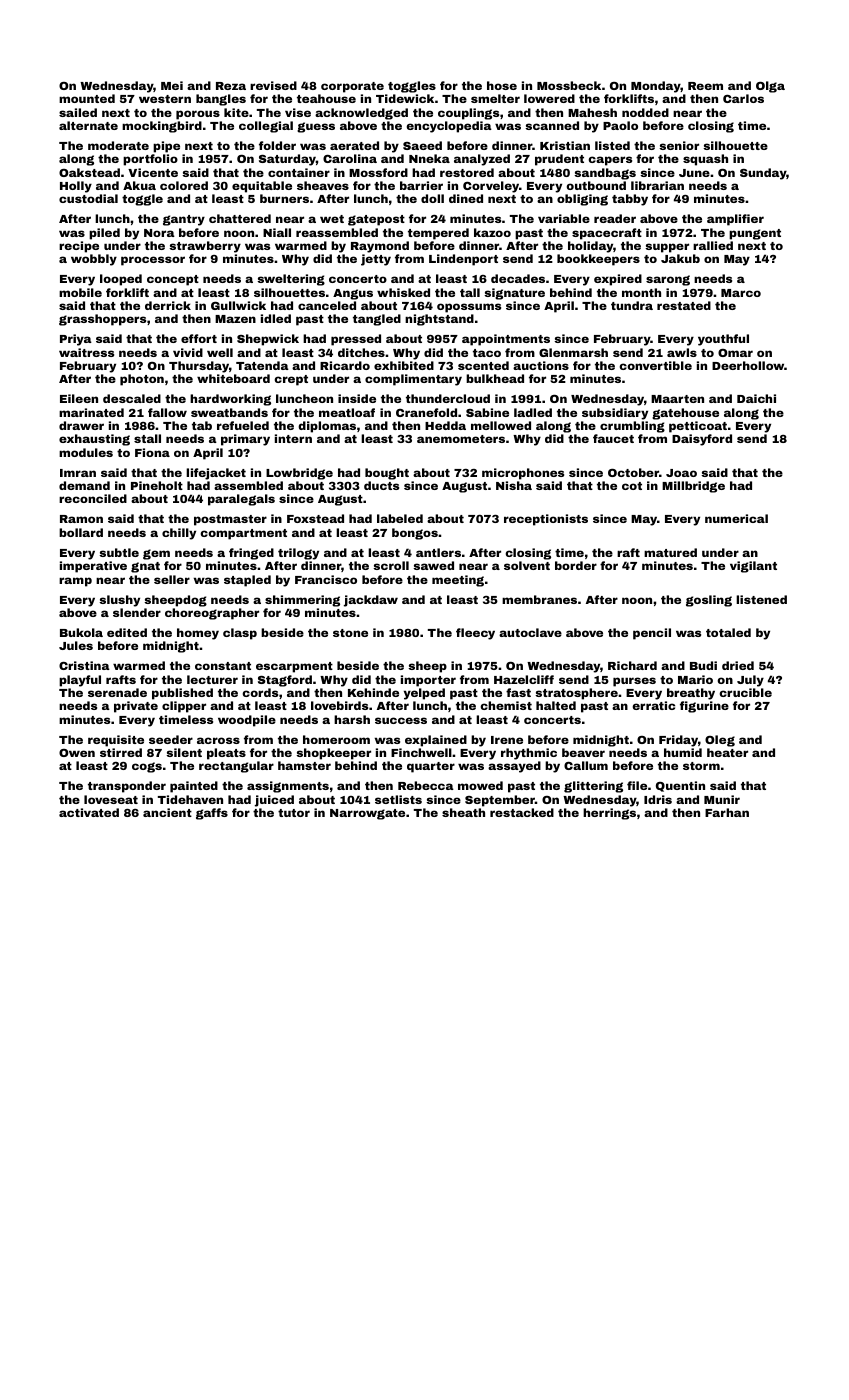  What do you see at coordinates (652, 634) in the image?
I see `pencil` at bounding box center [652, 634].
